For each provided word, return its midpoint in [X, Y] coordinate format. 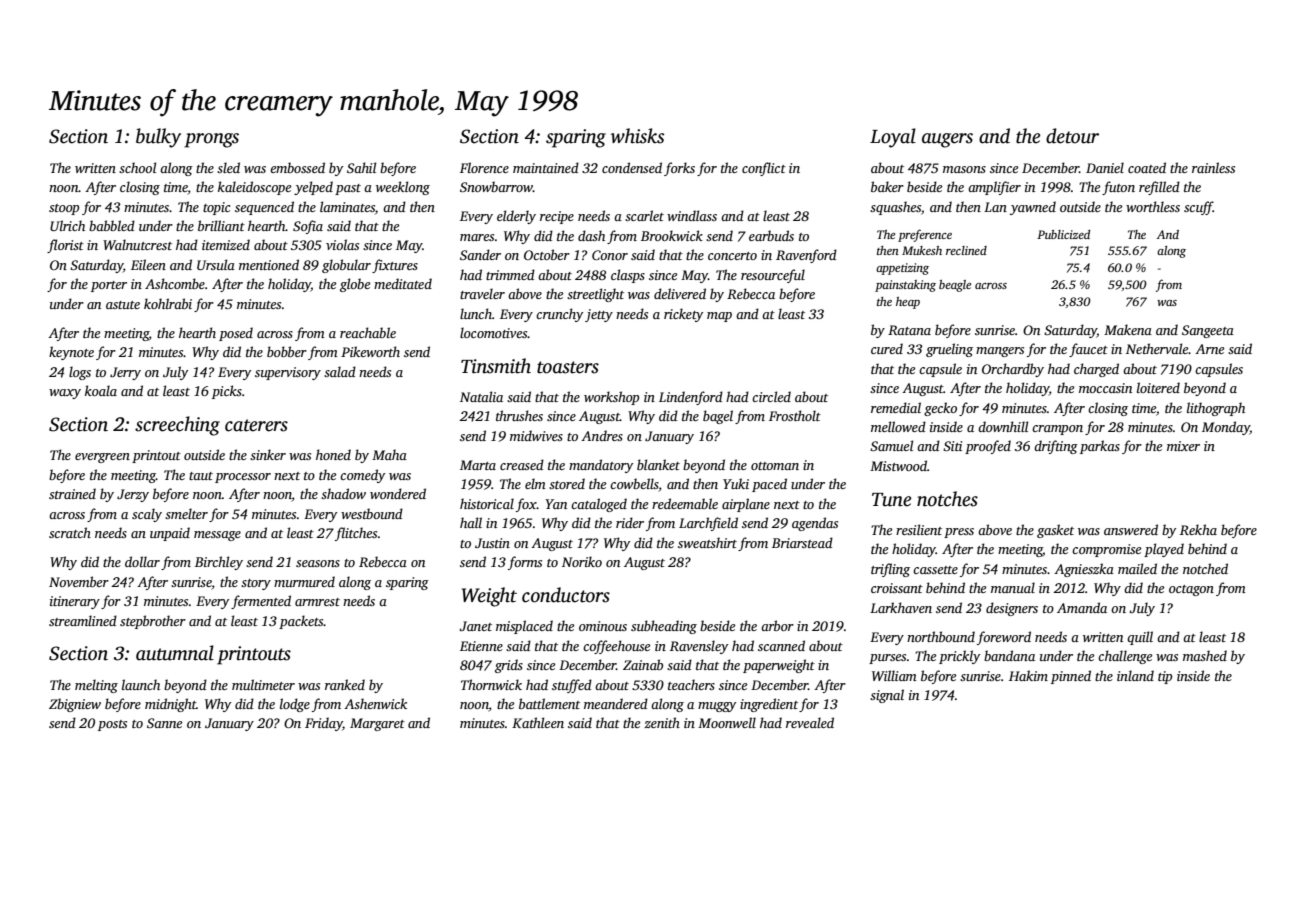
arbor [777, 625]
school [137, 167]
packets [301, 622]
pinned [1071, 677]
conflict [764, 169]
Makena [1128, 329]
